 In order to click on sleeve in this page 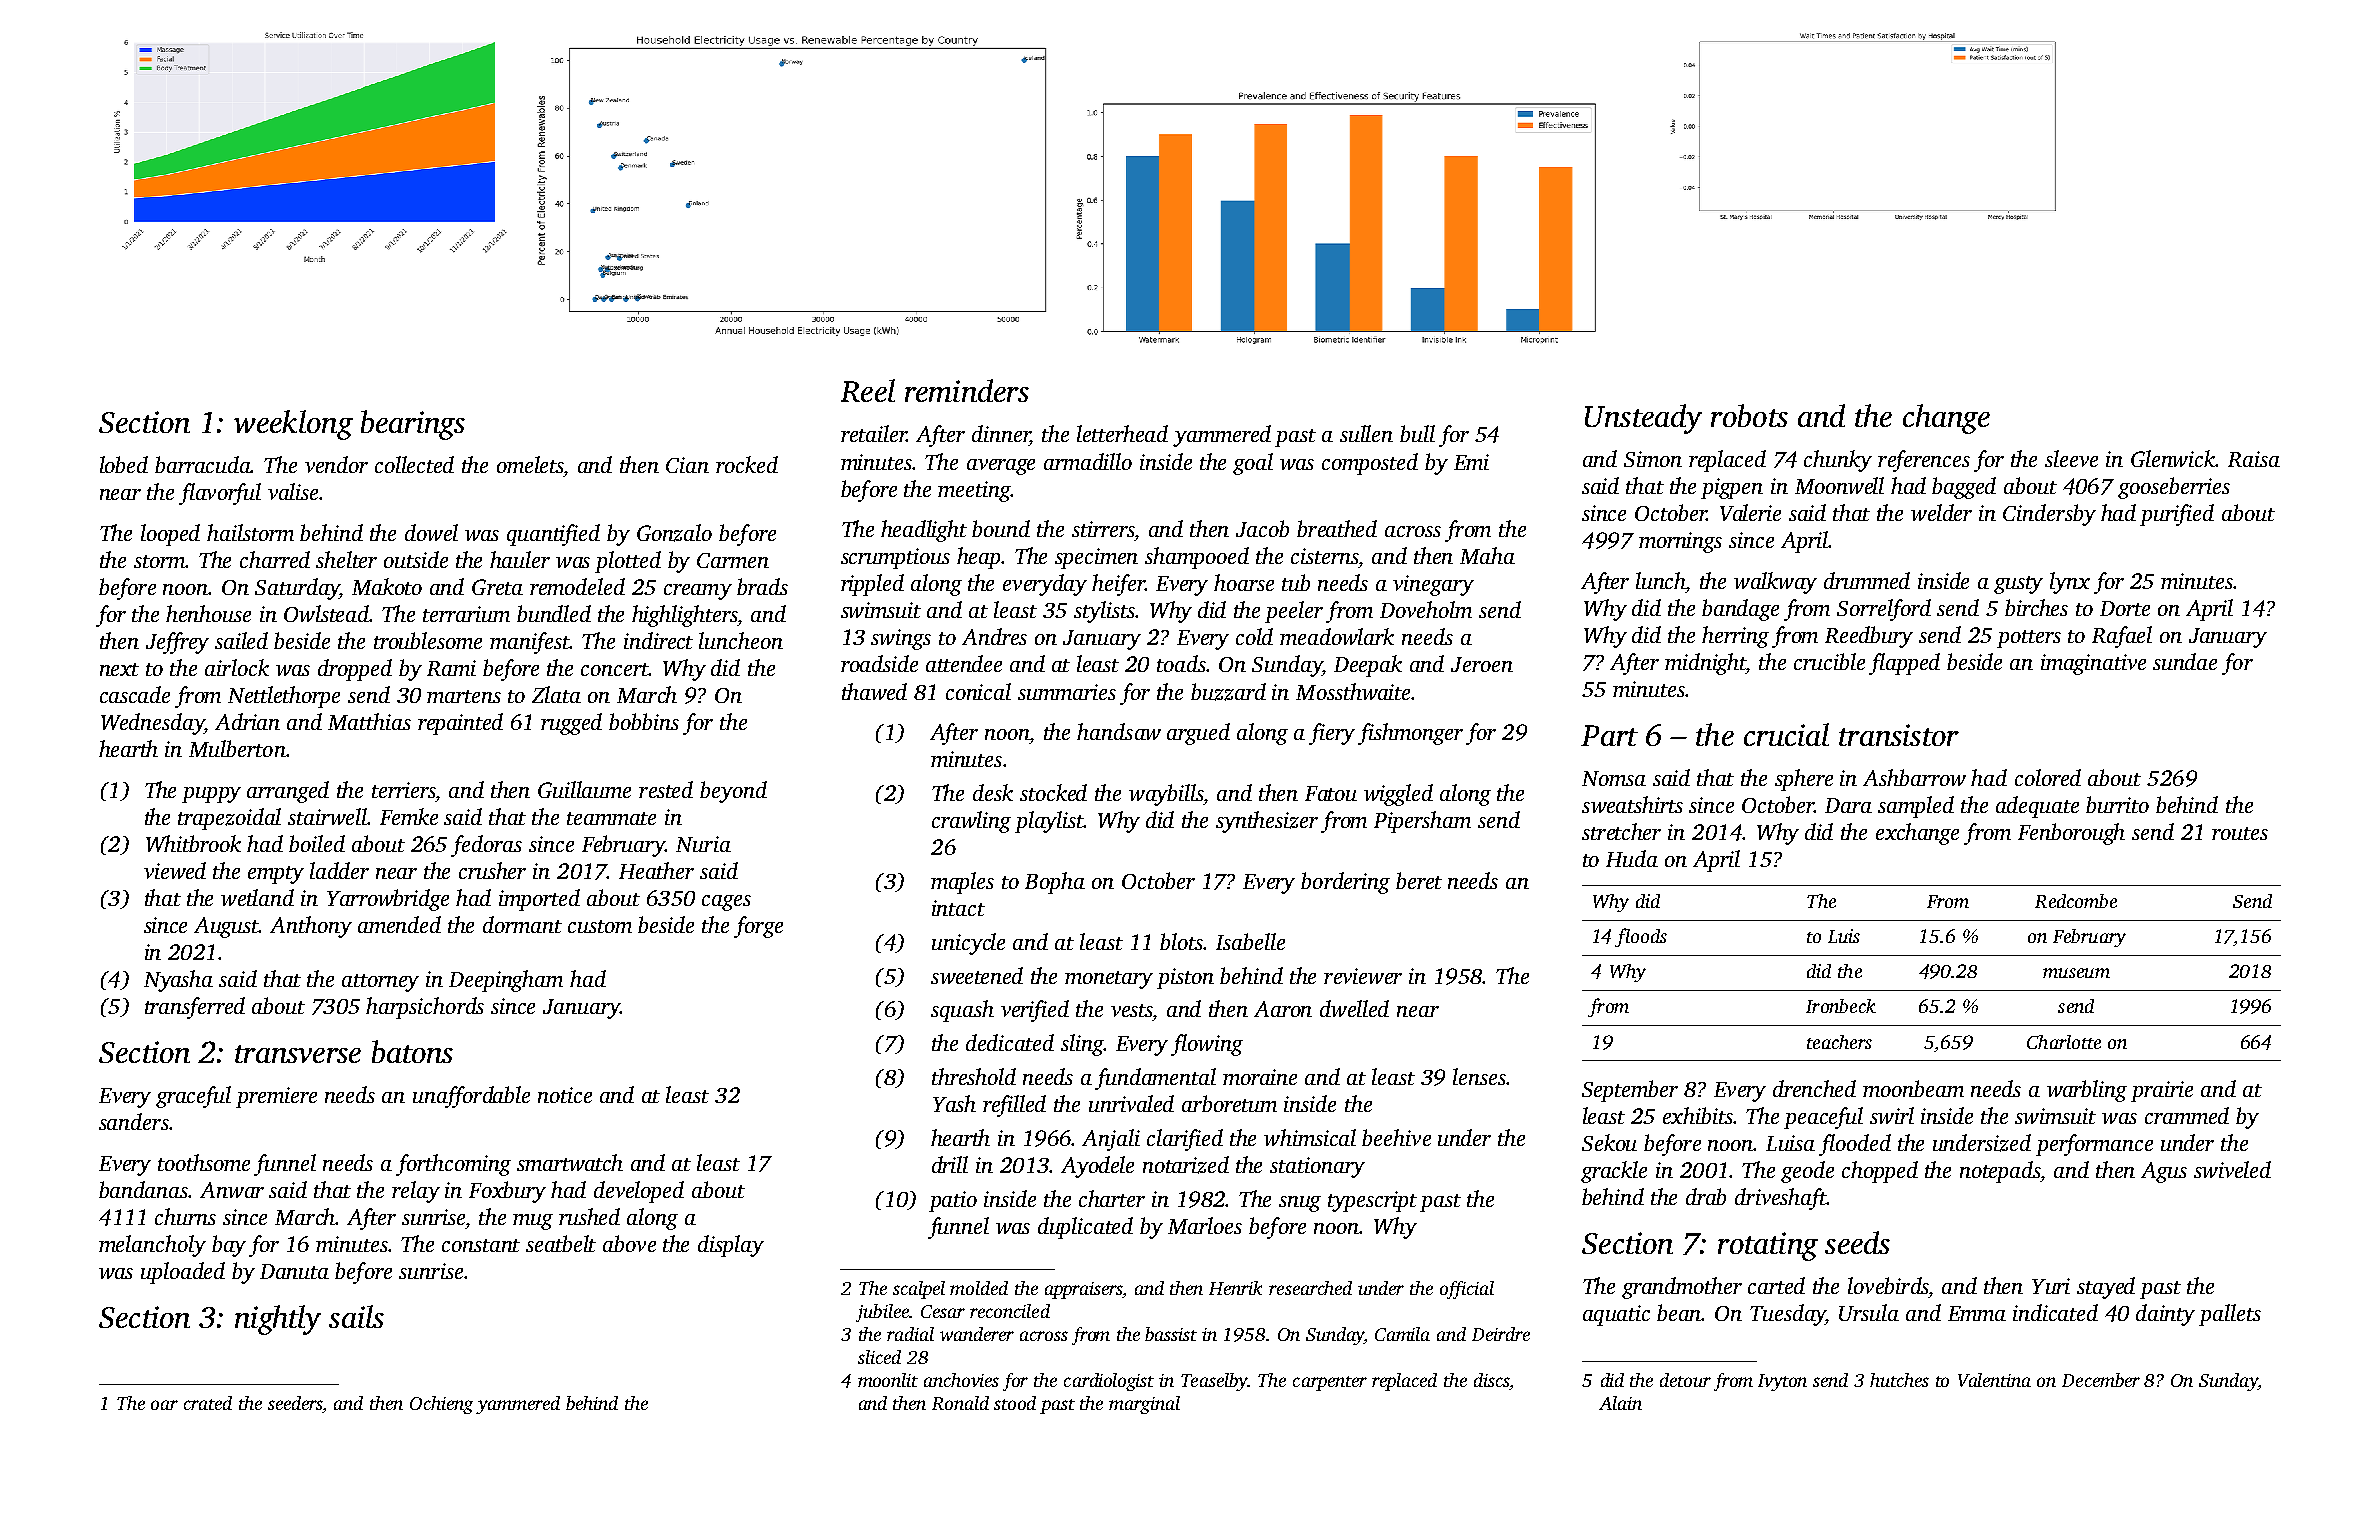, I will do `click(2071, 458)`.
